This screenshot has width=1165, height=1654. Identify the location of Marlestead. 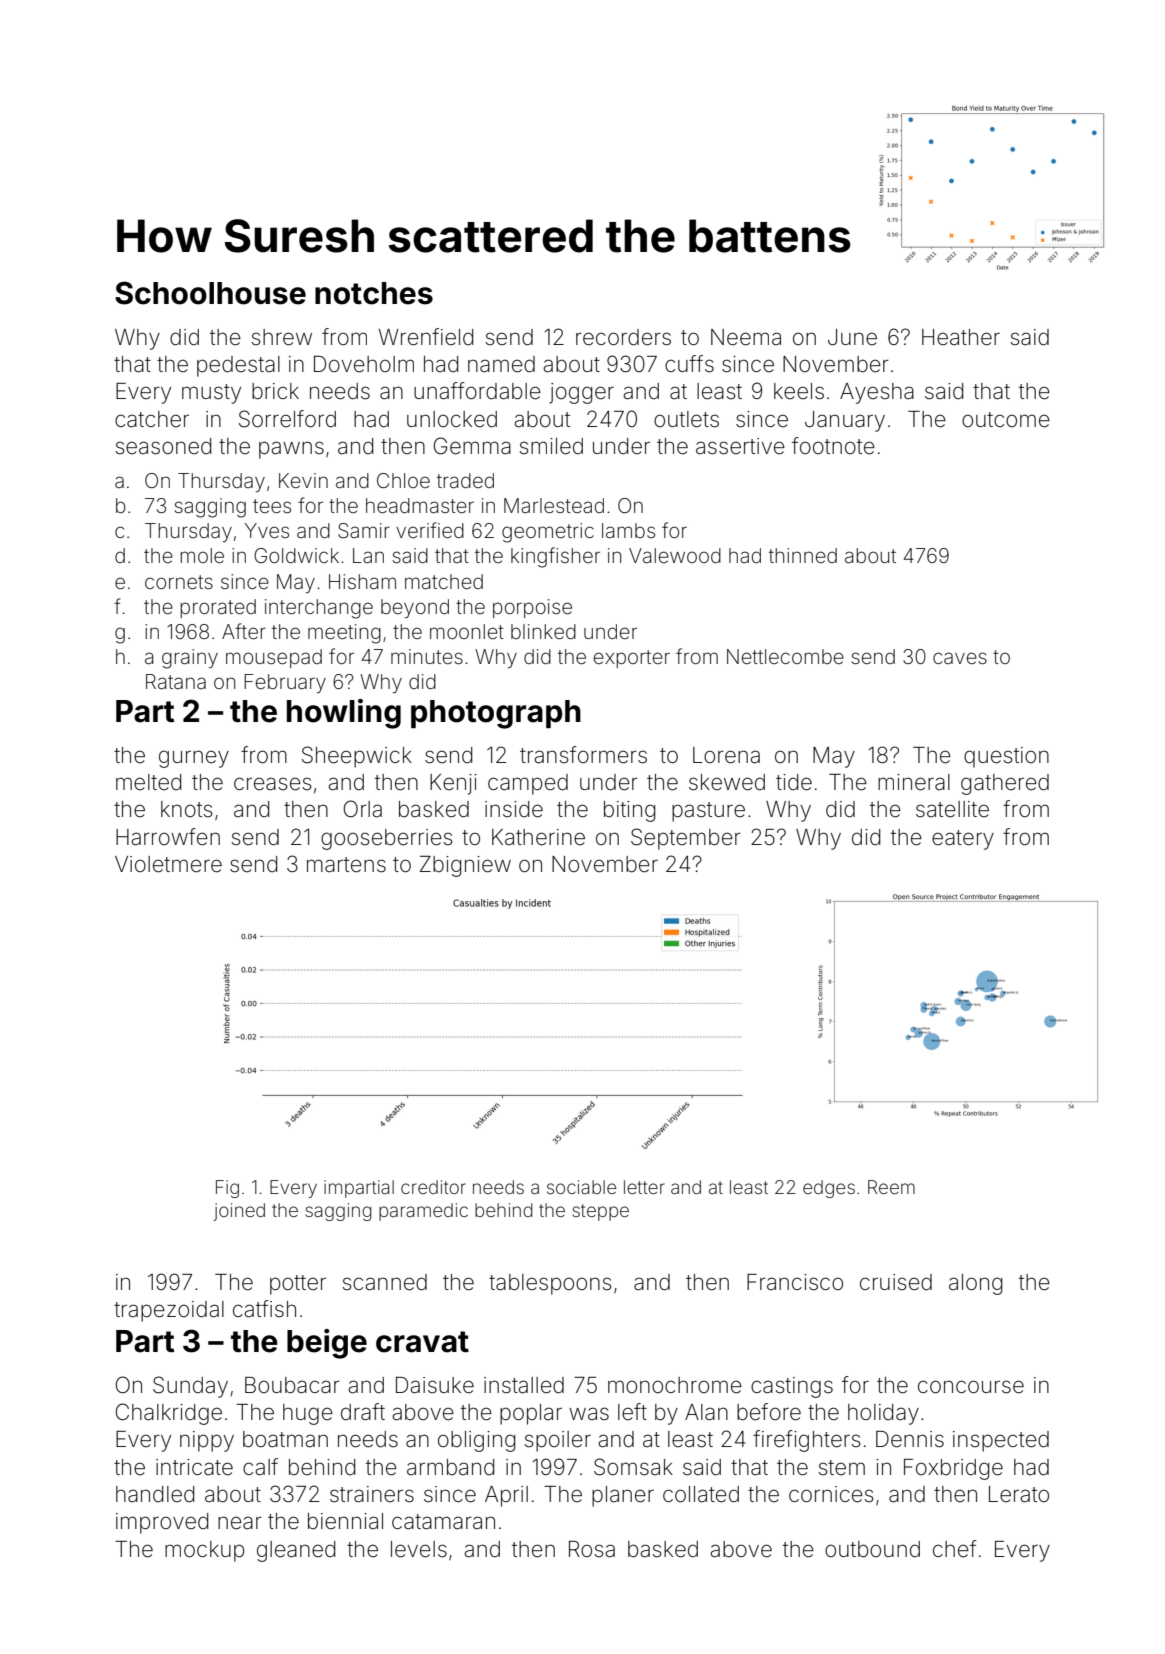
(554, 505).
